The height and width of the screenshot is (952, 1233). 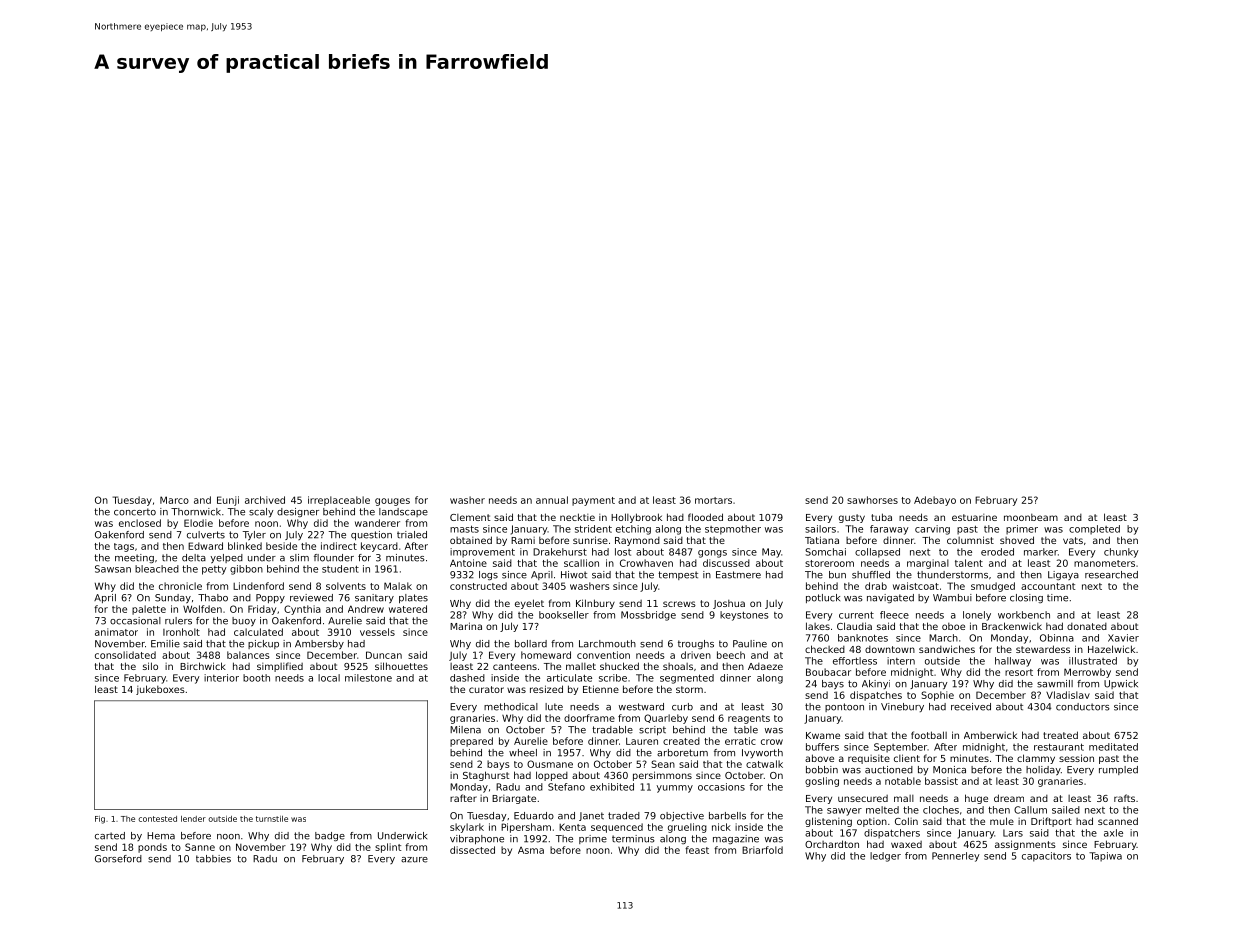 I want to click on enclosed, so click(x=140, y=523).
